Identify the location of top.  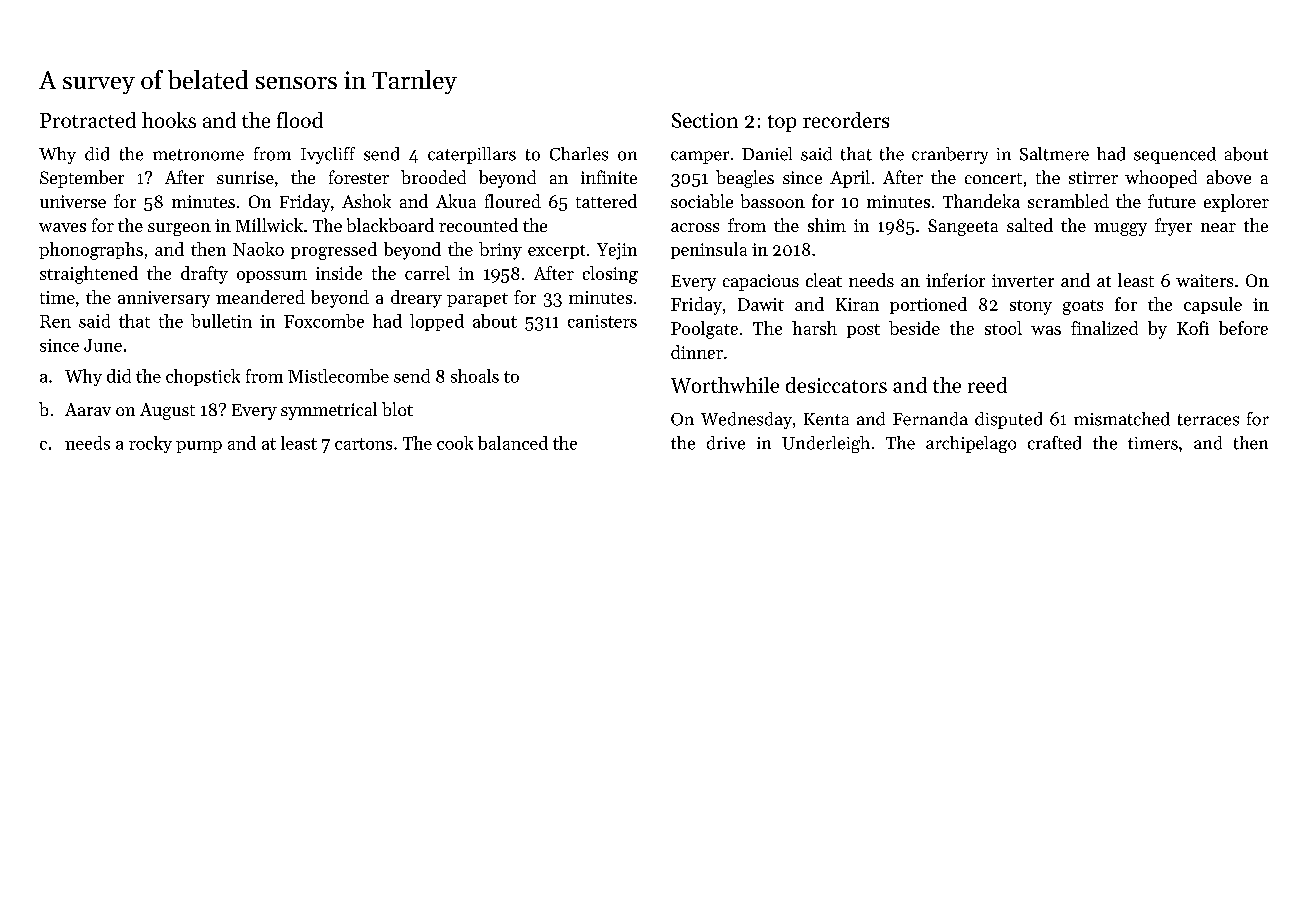
(782, 123).
